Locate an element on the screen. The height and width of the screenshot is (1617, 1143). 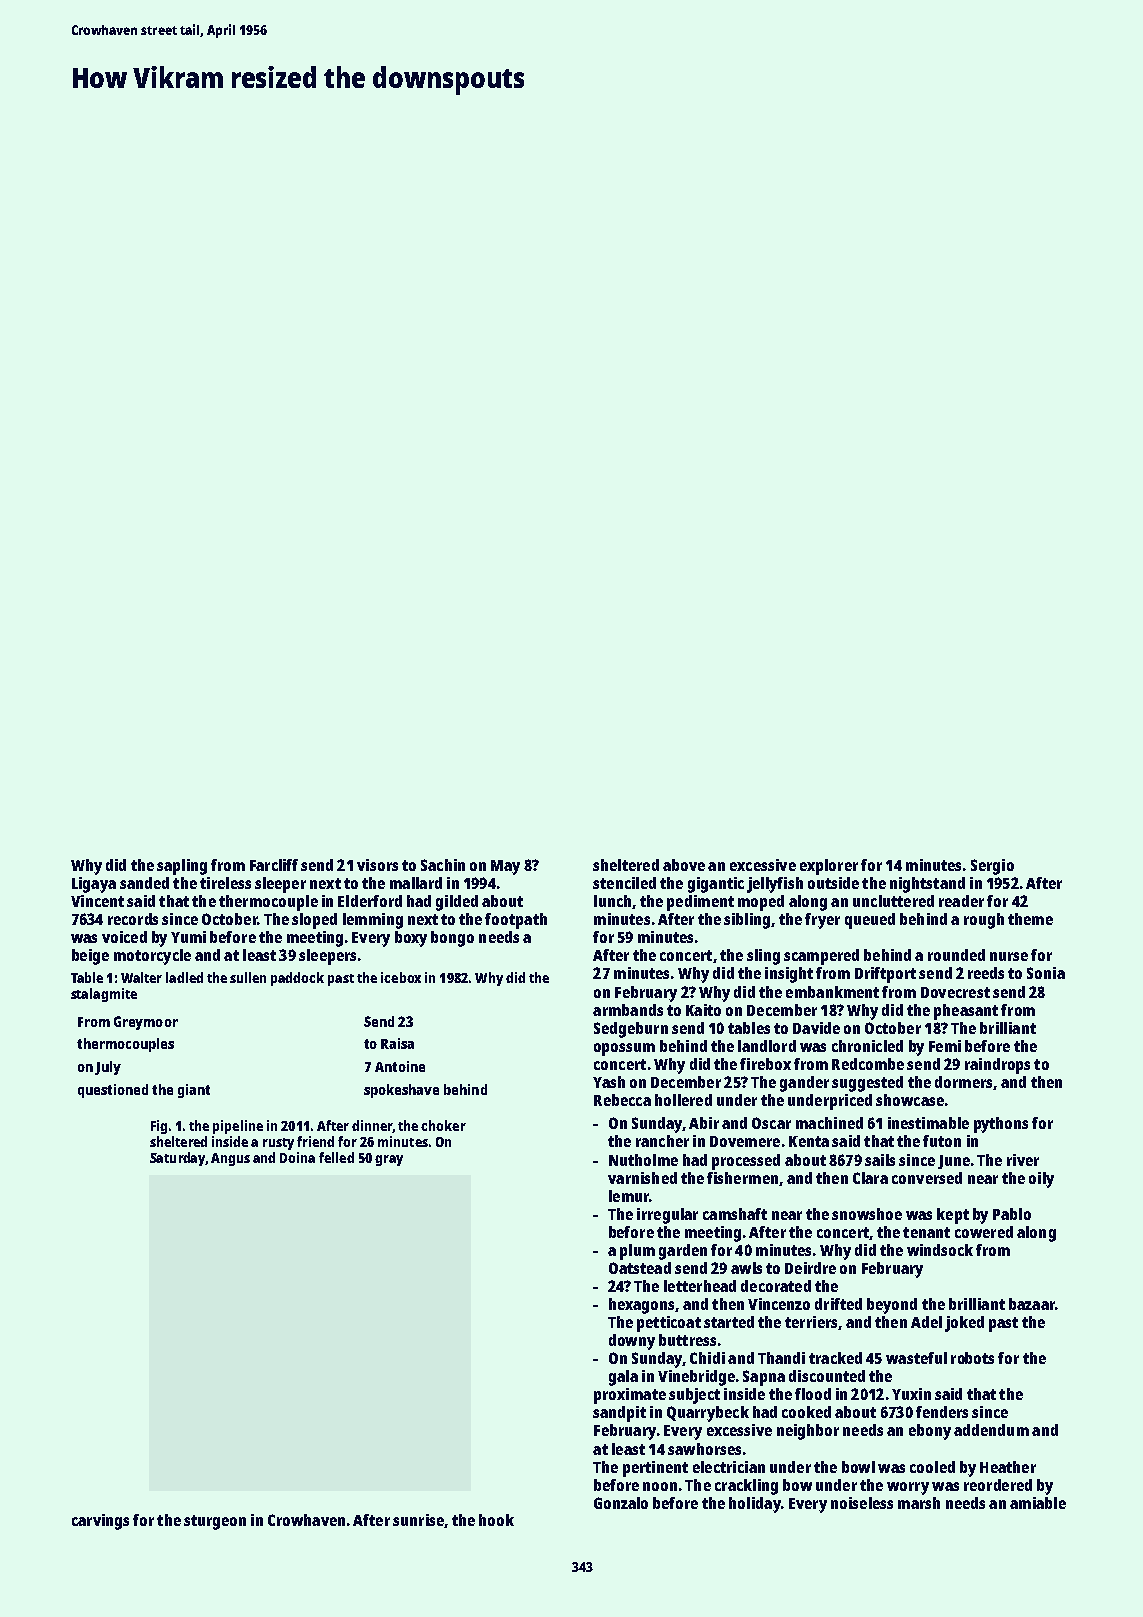
gray is located at coordinates (389, 1160).
